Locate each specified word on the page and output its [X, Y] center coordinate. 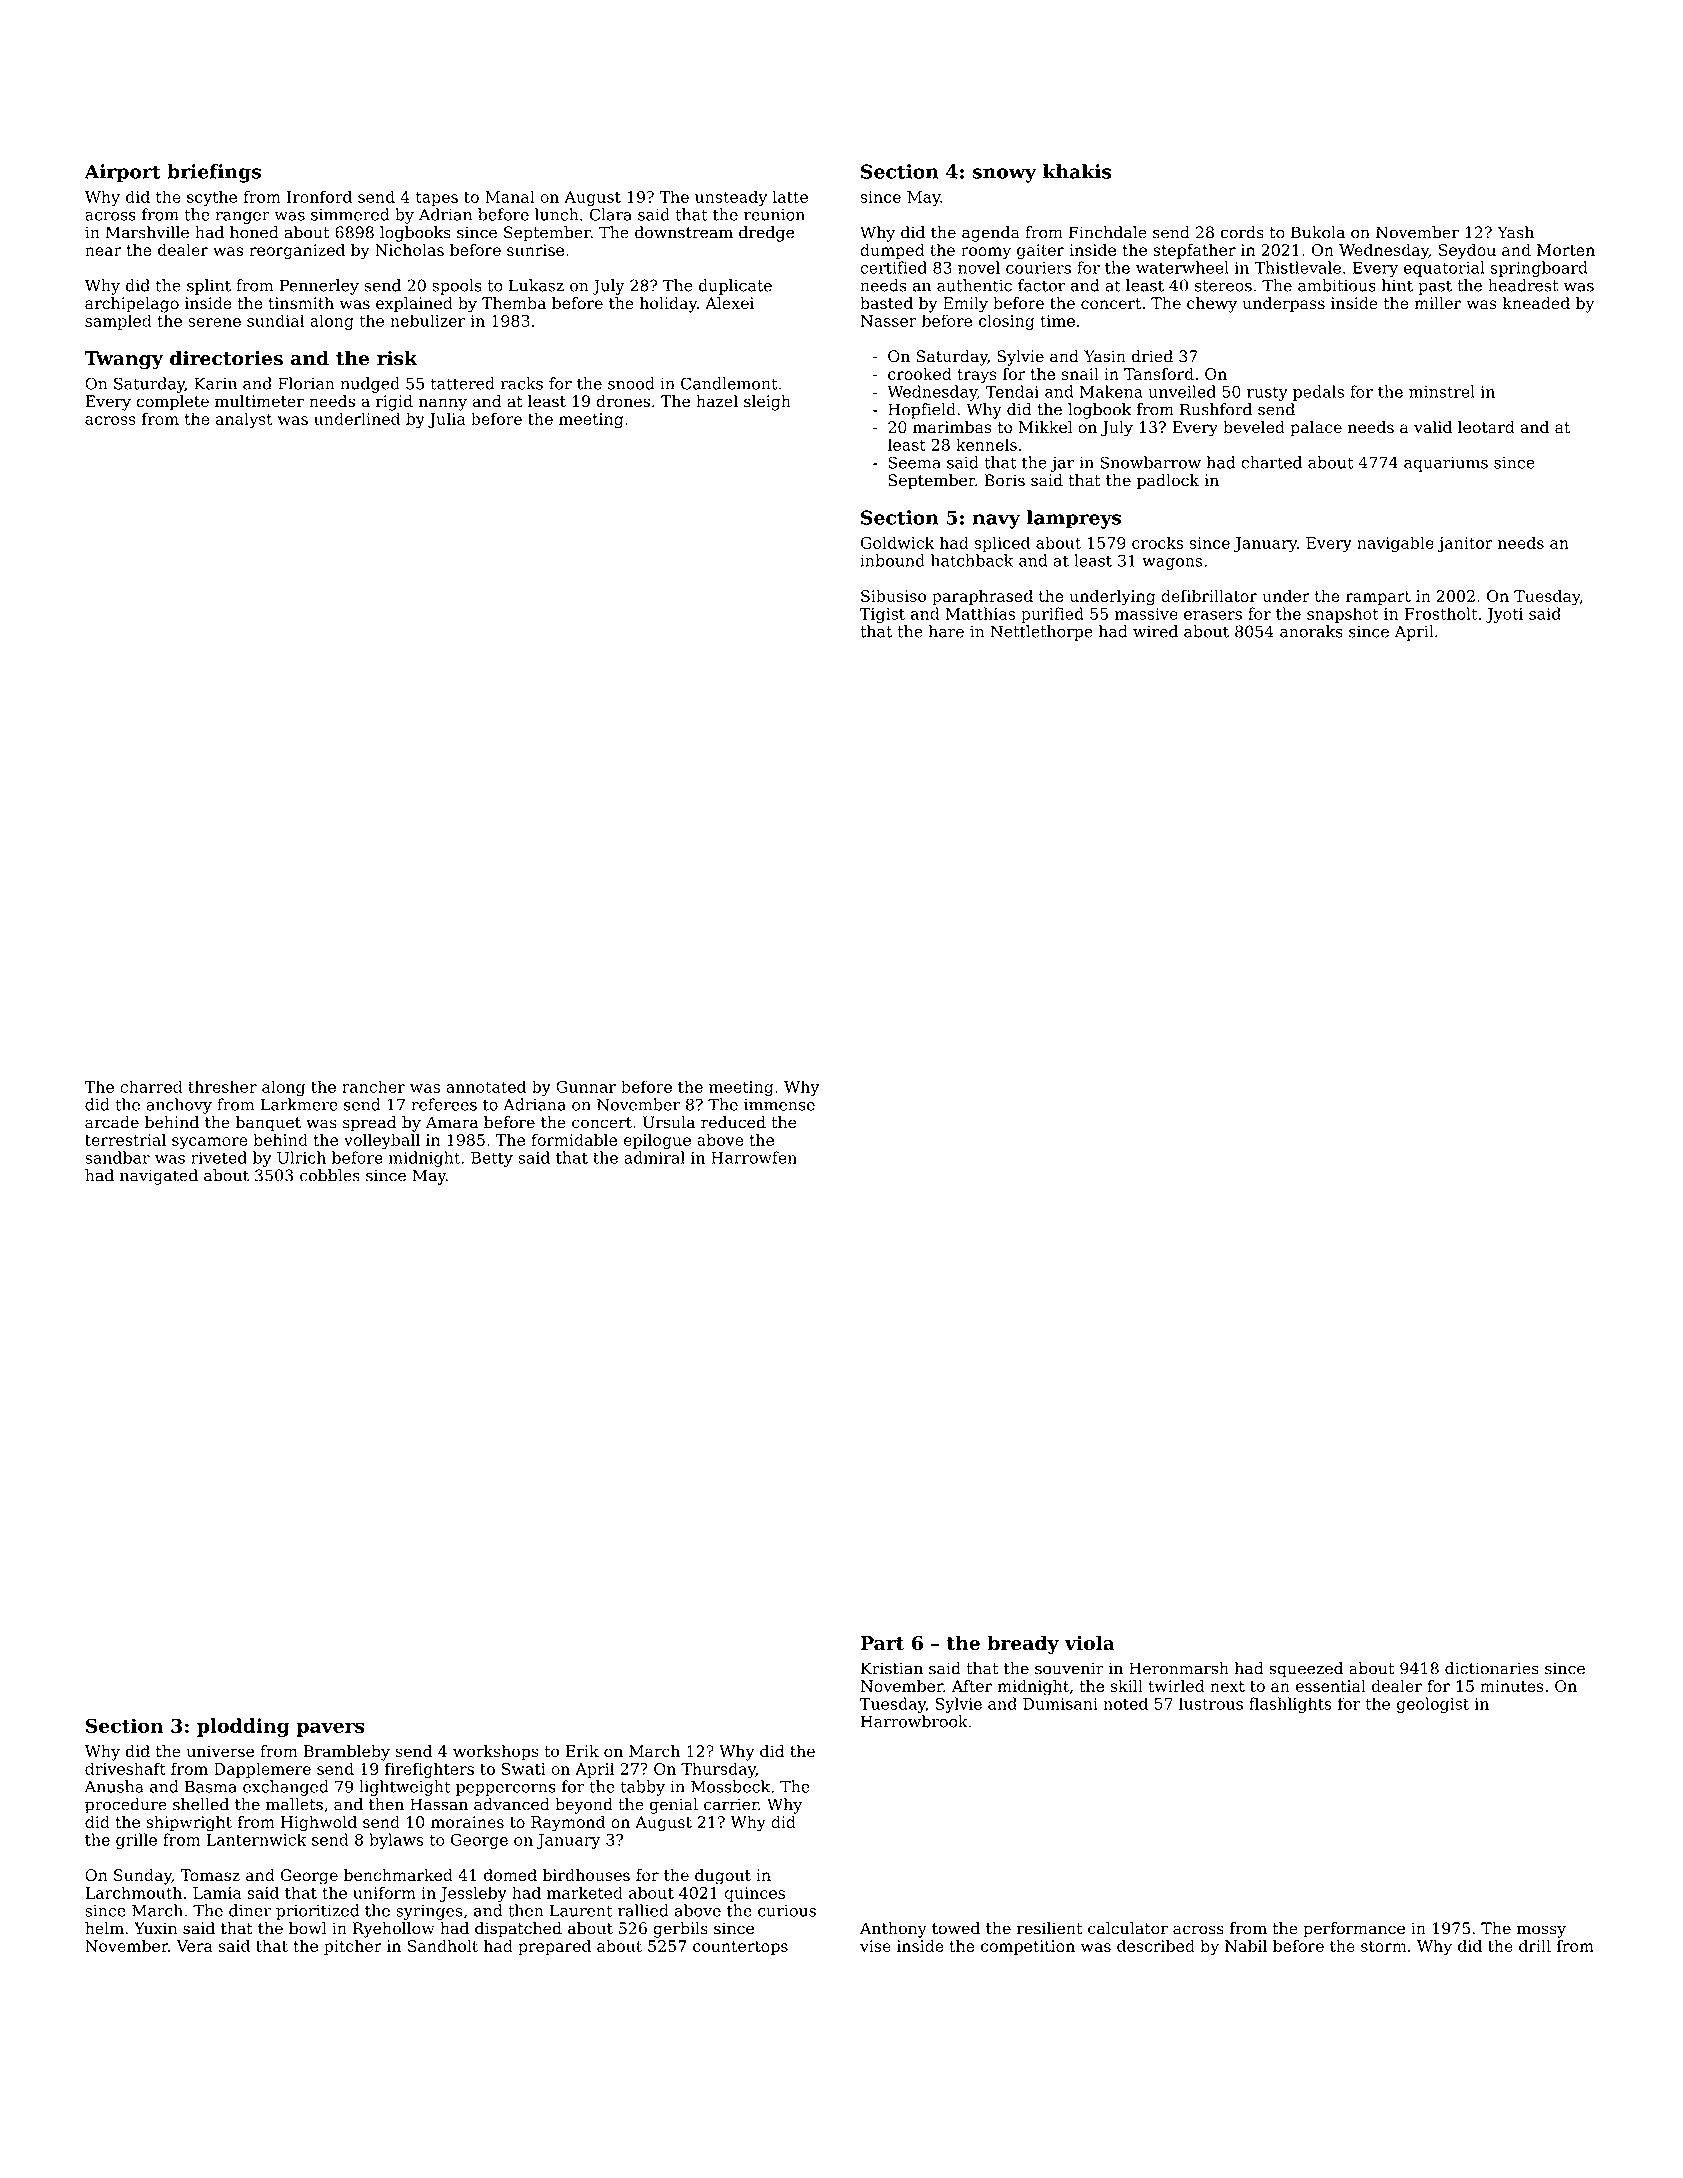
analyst [244, 420]
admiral [654, 1157]
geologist [1433, 1705]
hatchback [972, 560]
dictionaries [1492, 1668]
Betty [492, 1159]
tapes [437, 199]
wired [1155, 631]
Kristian [892, 1668]
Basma [211, 1787]
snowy [1005, 175]
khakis [1077, 171]
